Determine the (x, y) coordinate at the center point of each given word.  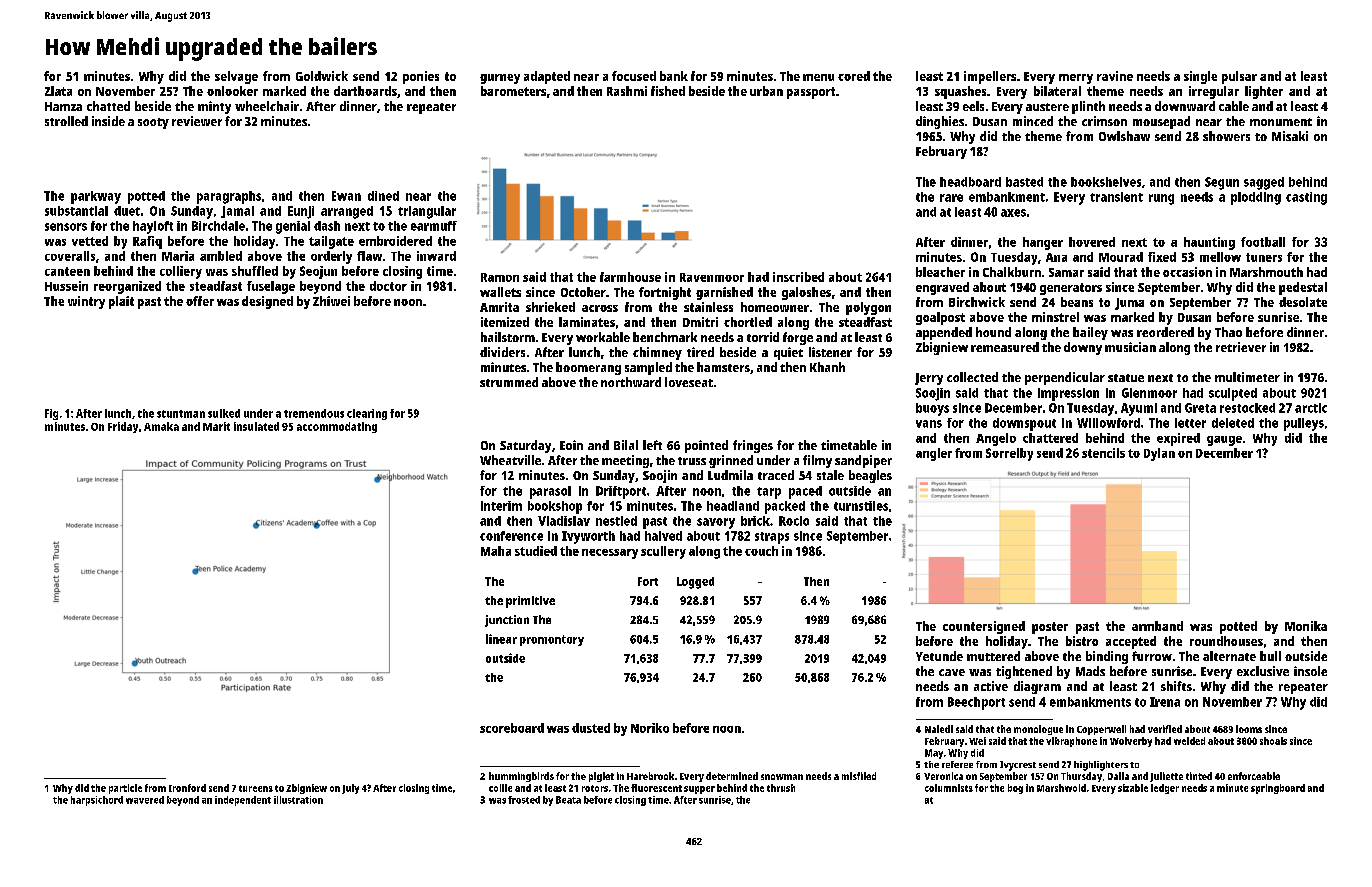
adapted (547, 77)
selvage (236, 77)
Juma (1129, 304)
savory (716, 523)
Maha (496, 551)
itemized (505, 322)
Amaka (161, 426)
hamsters (723, 367)
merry (1076, 79)
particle (125, 789)
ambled (221, 256)
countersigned (984, 627)
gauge (1224, 441)
